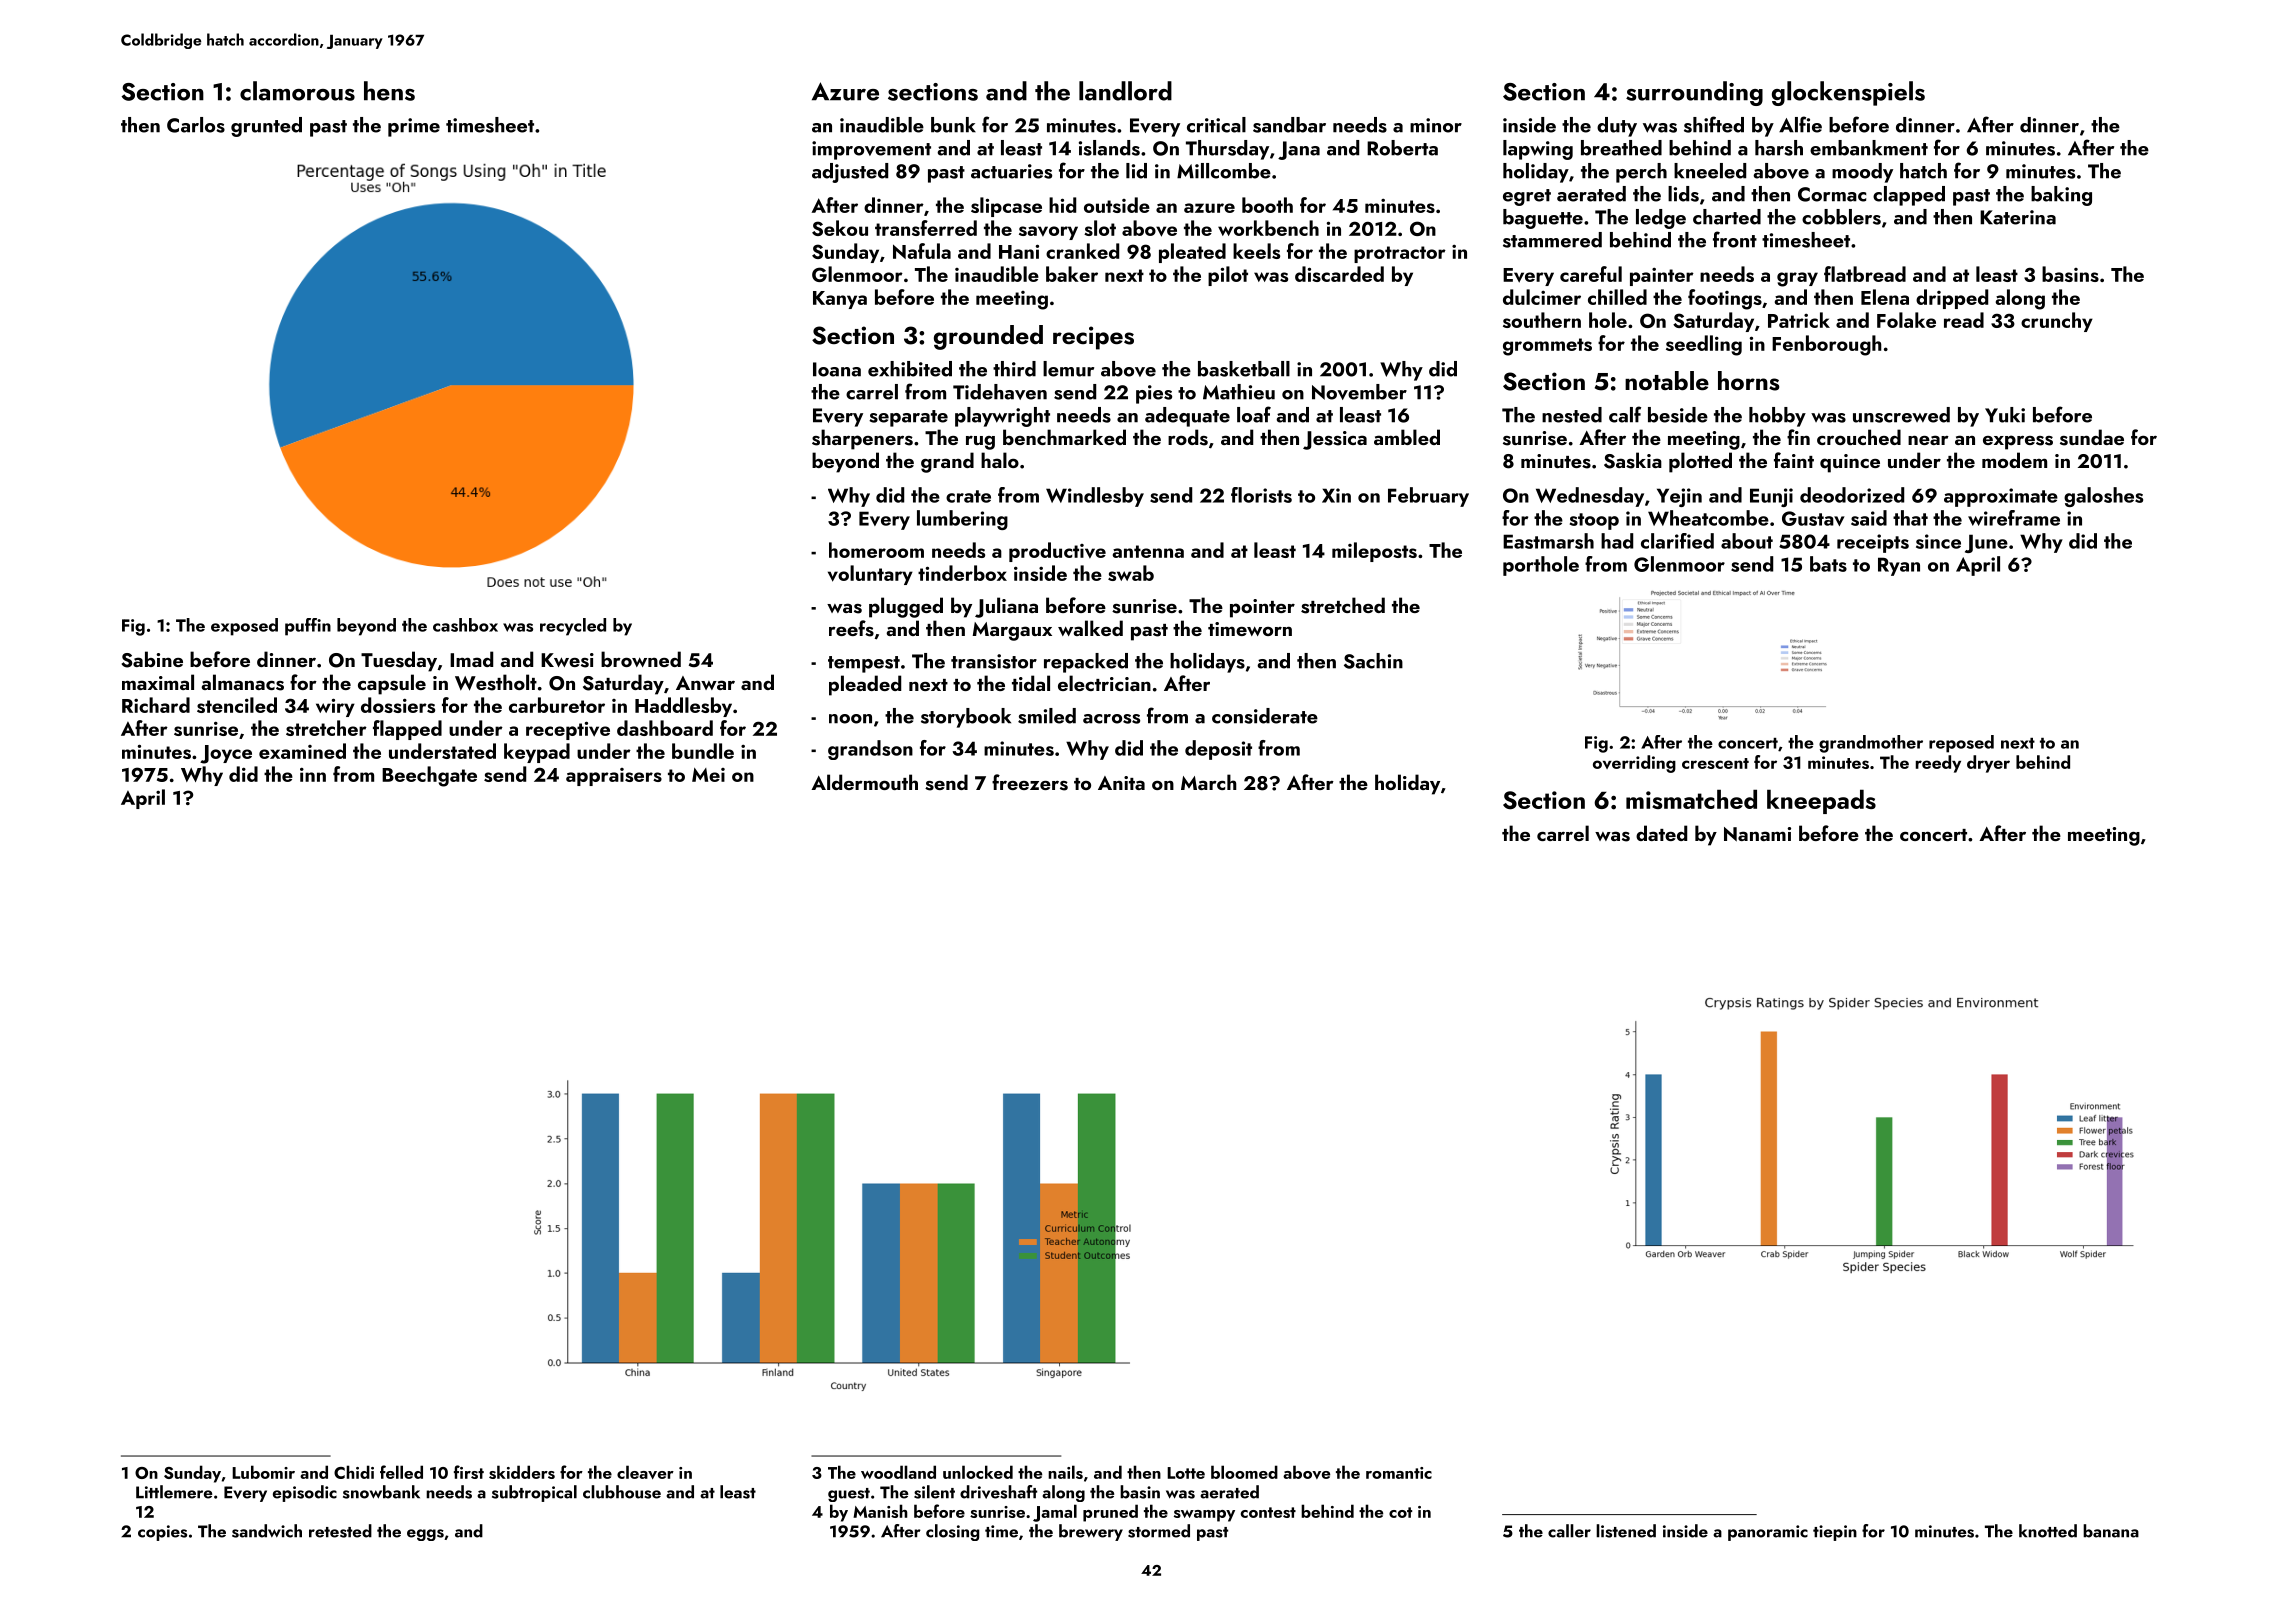 The image size is (2282, 1614). What do you see at coordinates (266, 127) in the image?
I see `grunted` at bounding box center [266, 127].
